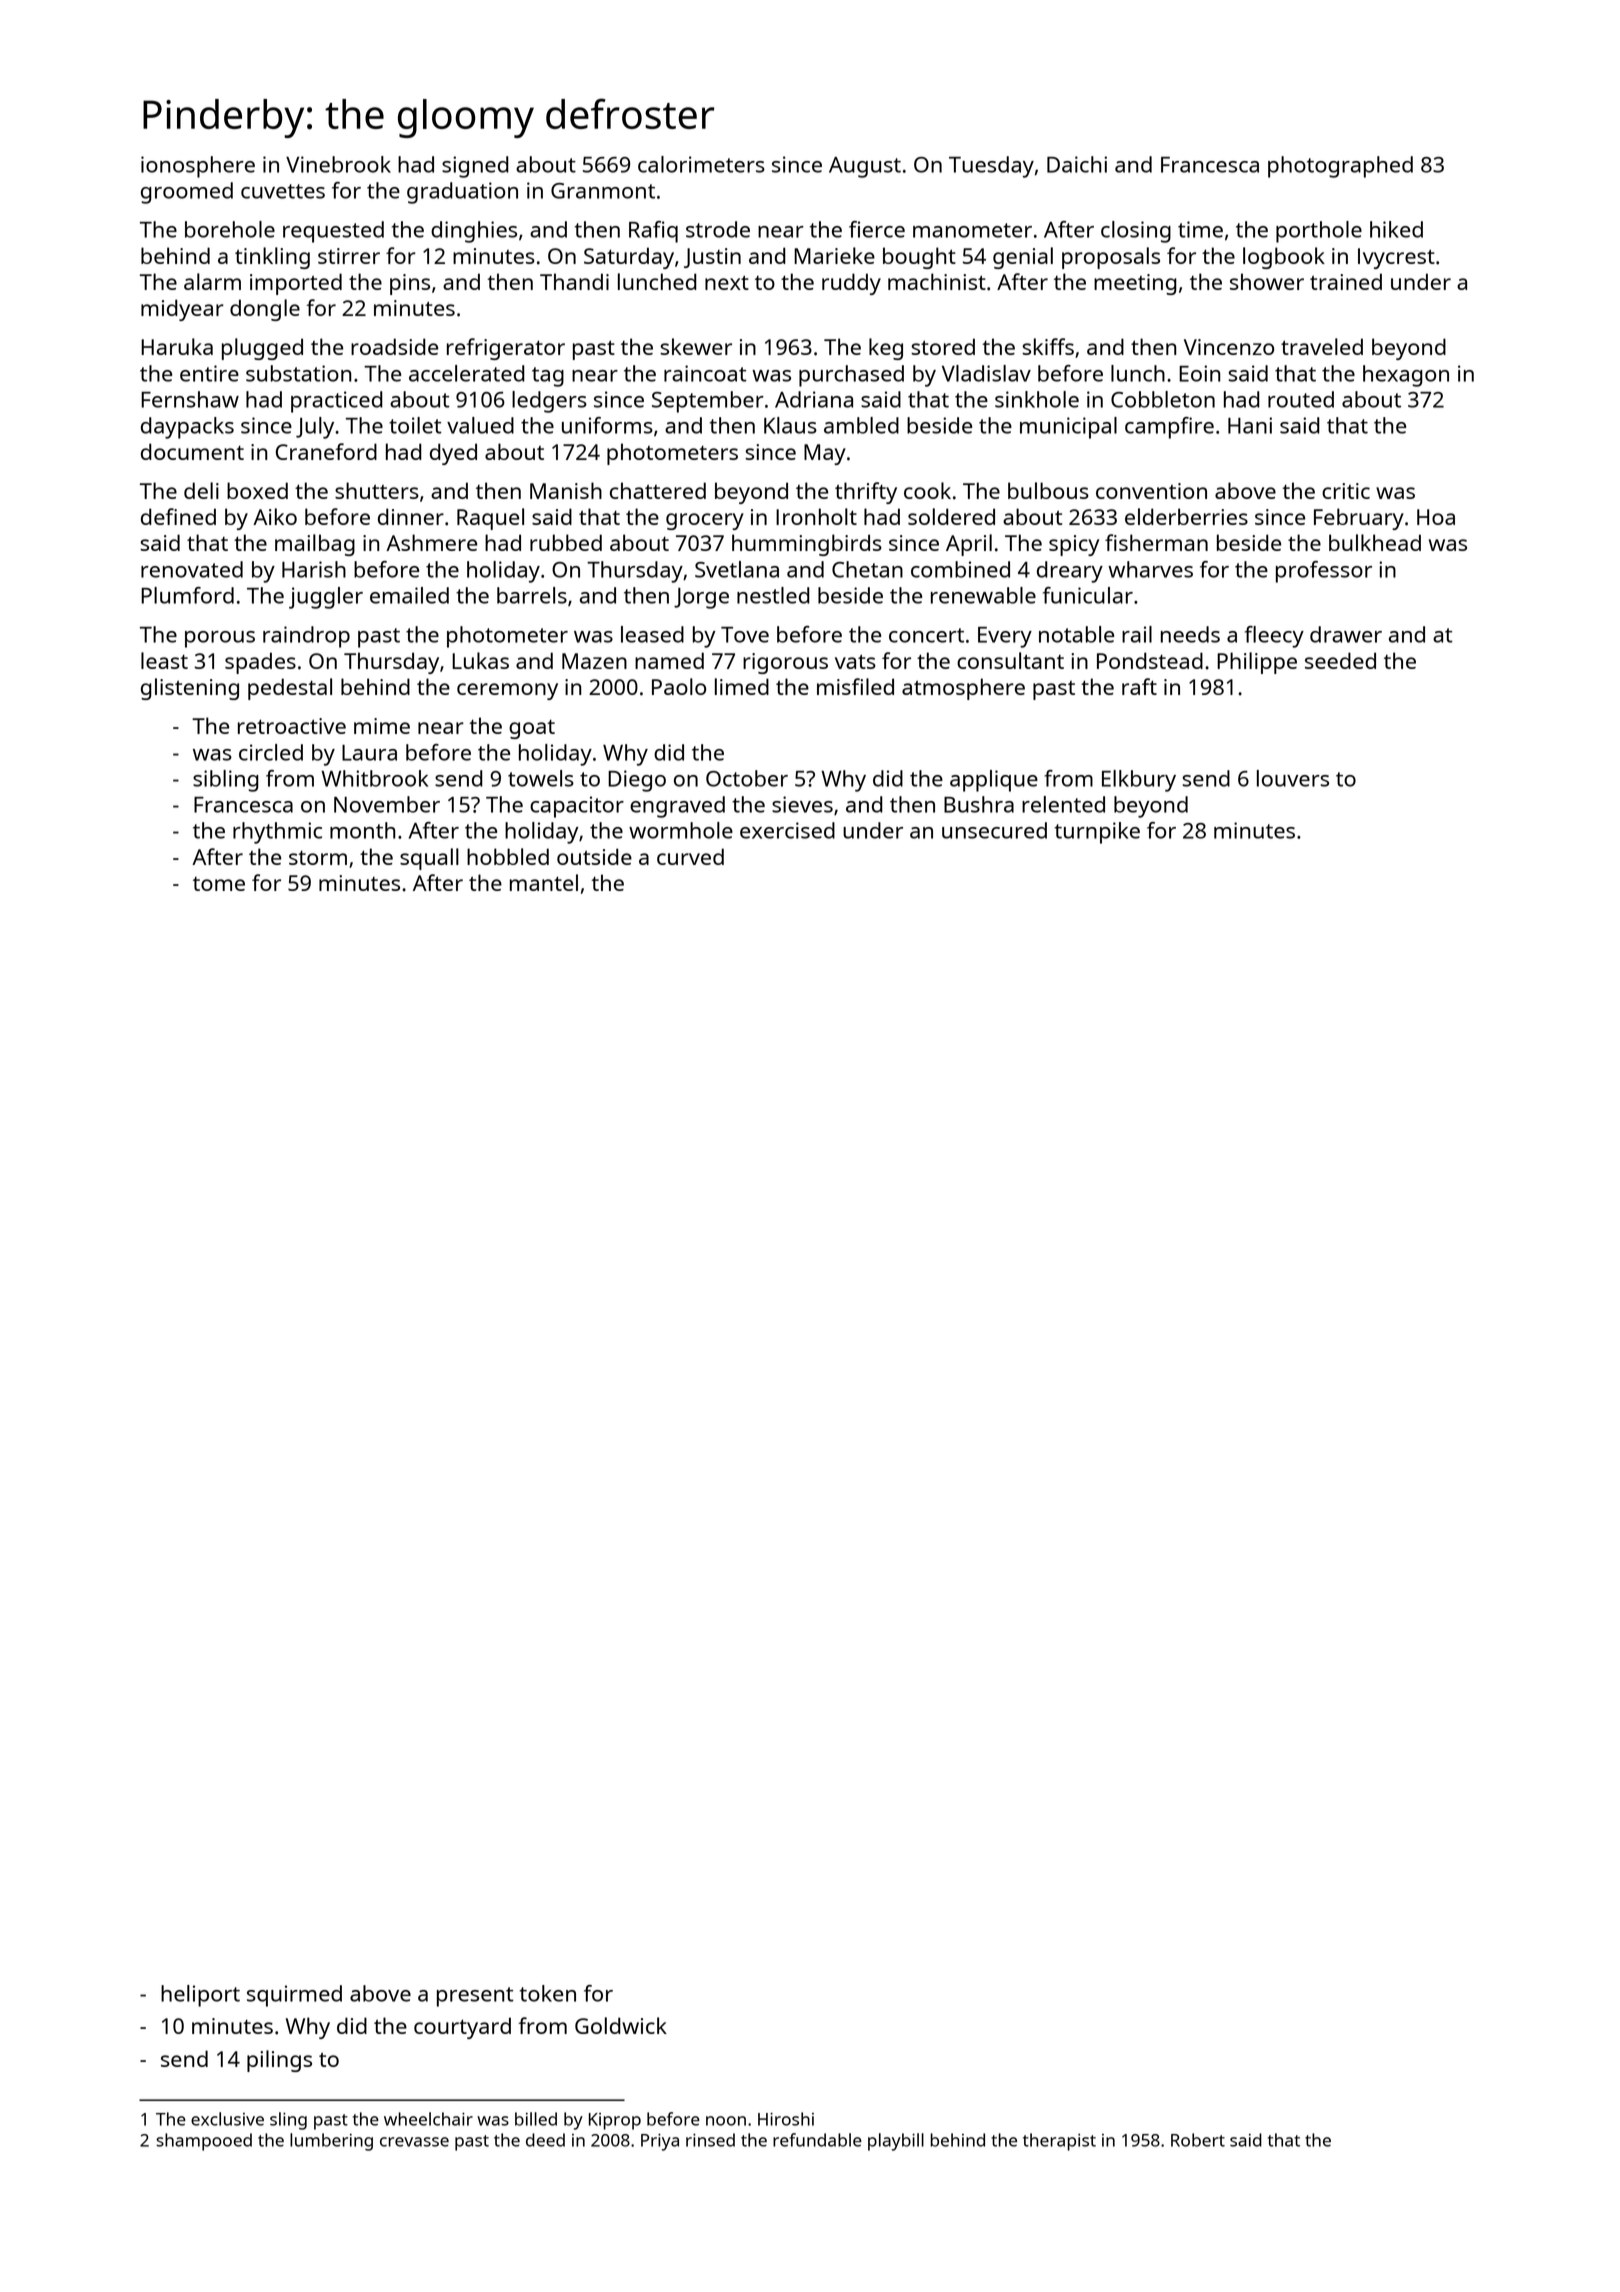  What do you see at coordinates (338, 164) in the page?
I see `Vinebrook` at bounding box center [338, 164].
